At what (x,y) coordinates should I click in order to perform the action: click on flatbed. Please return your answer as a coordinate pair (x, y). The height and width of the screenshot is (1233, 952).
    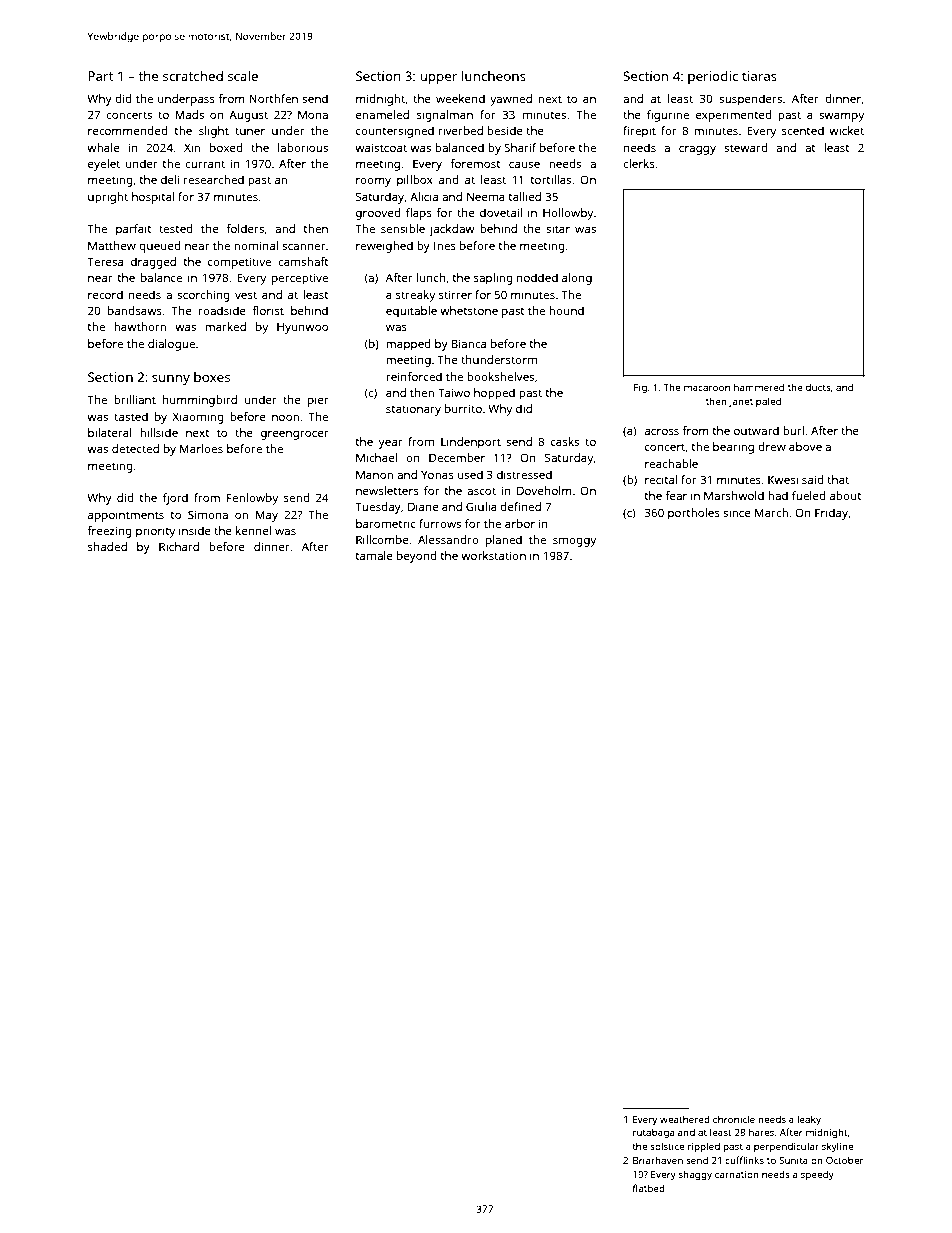
    Looking at the image, I should click on (649, 1188).
